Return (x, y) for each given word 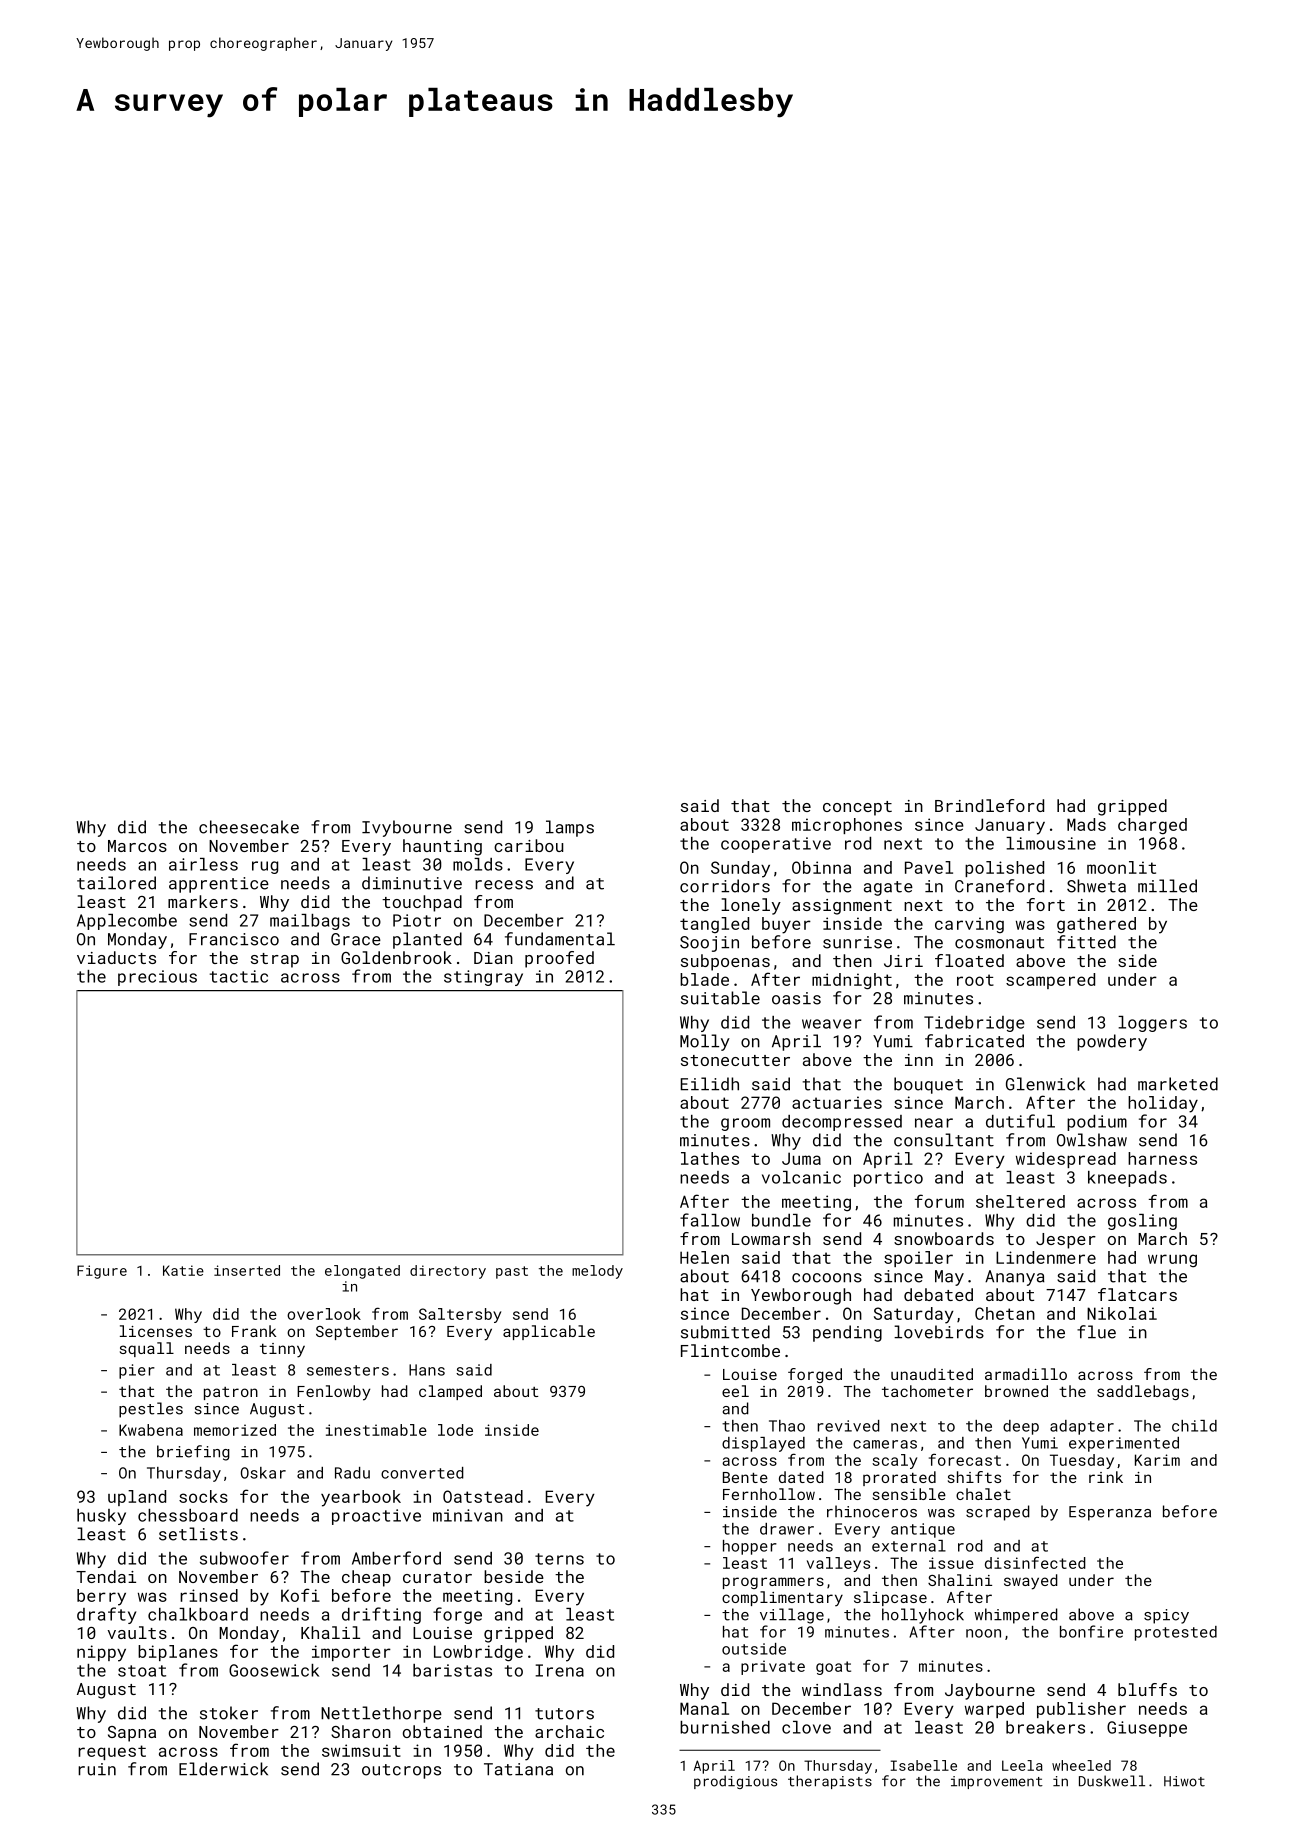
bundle (781, 1220)
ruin (97, 1769)
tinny (282, 1350)
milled (1167, 886)
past (512, 1272)
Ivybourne (407, 828)
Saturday (914, 1315)
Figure (102, 1272)
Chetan (1005, 1313)
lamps (570, 828)
